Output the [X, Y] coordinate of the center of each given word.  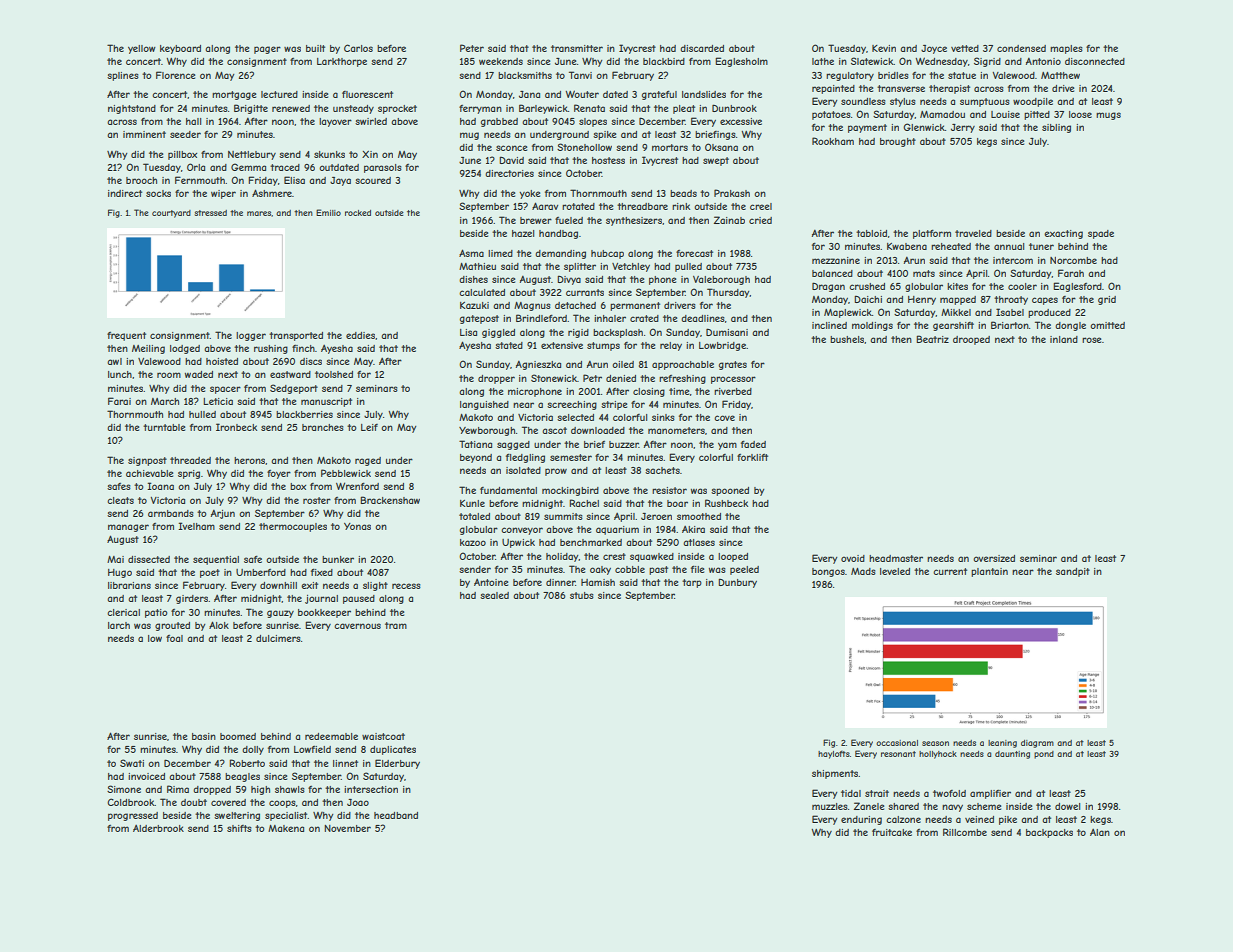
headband [396, 815]
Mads [863, 571]
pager [267, 50]
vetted [965, 48]
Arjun [223, 514]
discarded [702, 48]
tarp [692, 583]
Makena [286, 828]
